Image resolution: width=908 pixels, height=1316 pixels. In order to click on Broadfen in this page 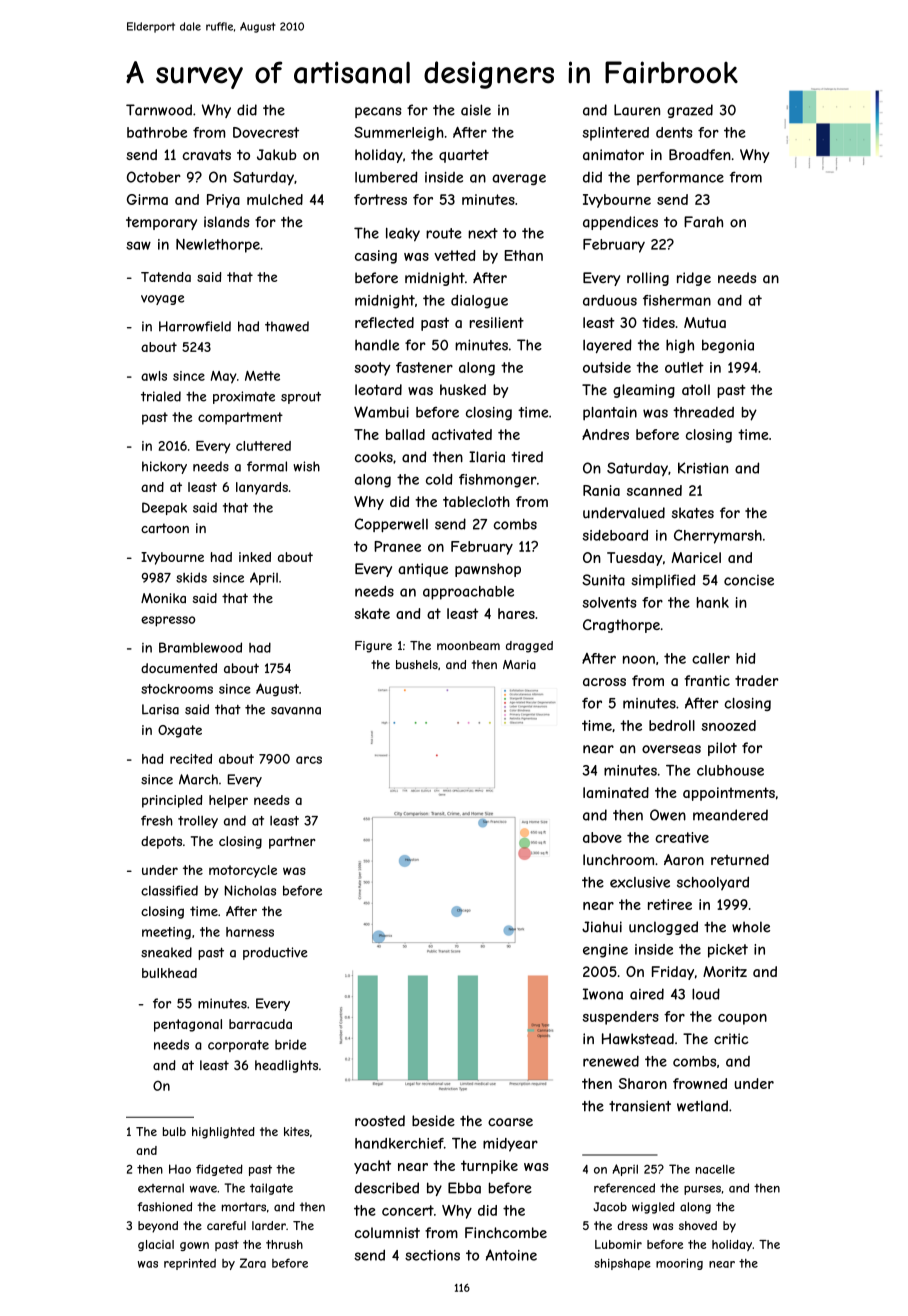, I will do `click(700, 154)`.
